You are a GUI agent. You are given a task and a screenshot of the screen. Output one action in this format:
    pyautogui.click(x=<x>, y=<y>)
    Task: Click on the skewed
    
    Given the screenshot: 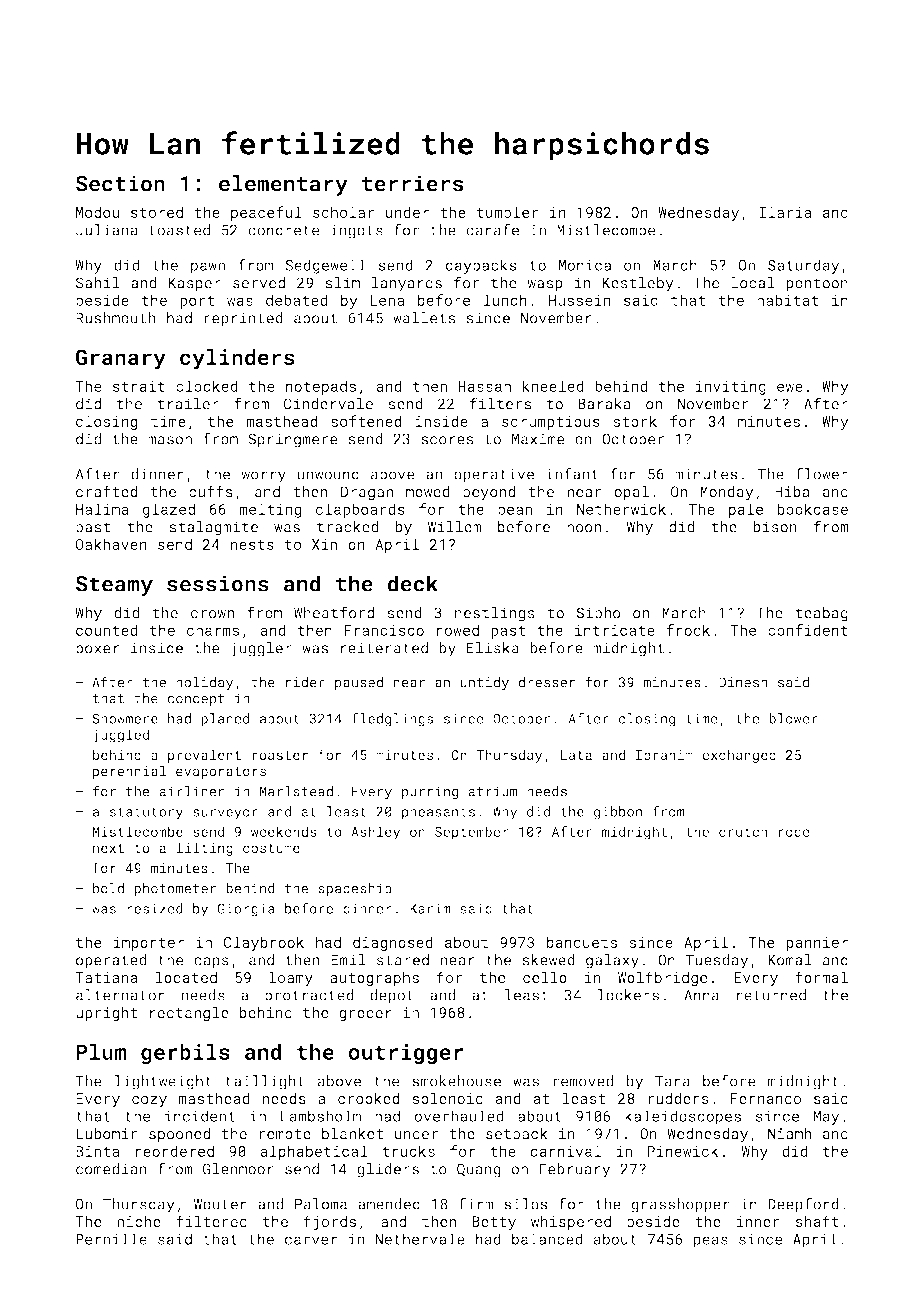 What is the action you would take?
    pyautogui.click(x=548, y=960)
